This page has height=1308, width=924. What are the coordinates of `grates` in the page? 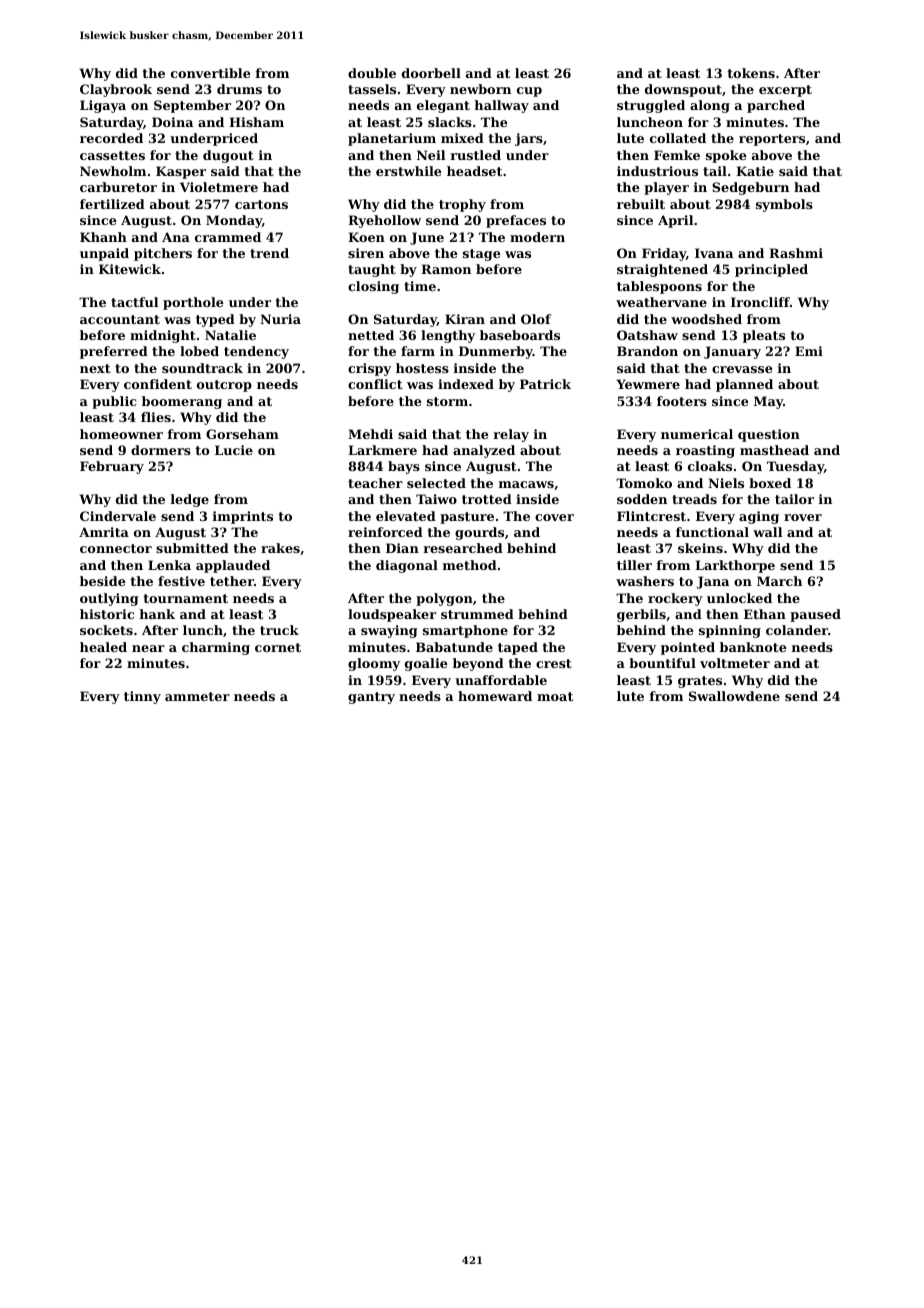 It's located at (700, 682).
